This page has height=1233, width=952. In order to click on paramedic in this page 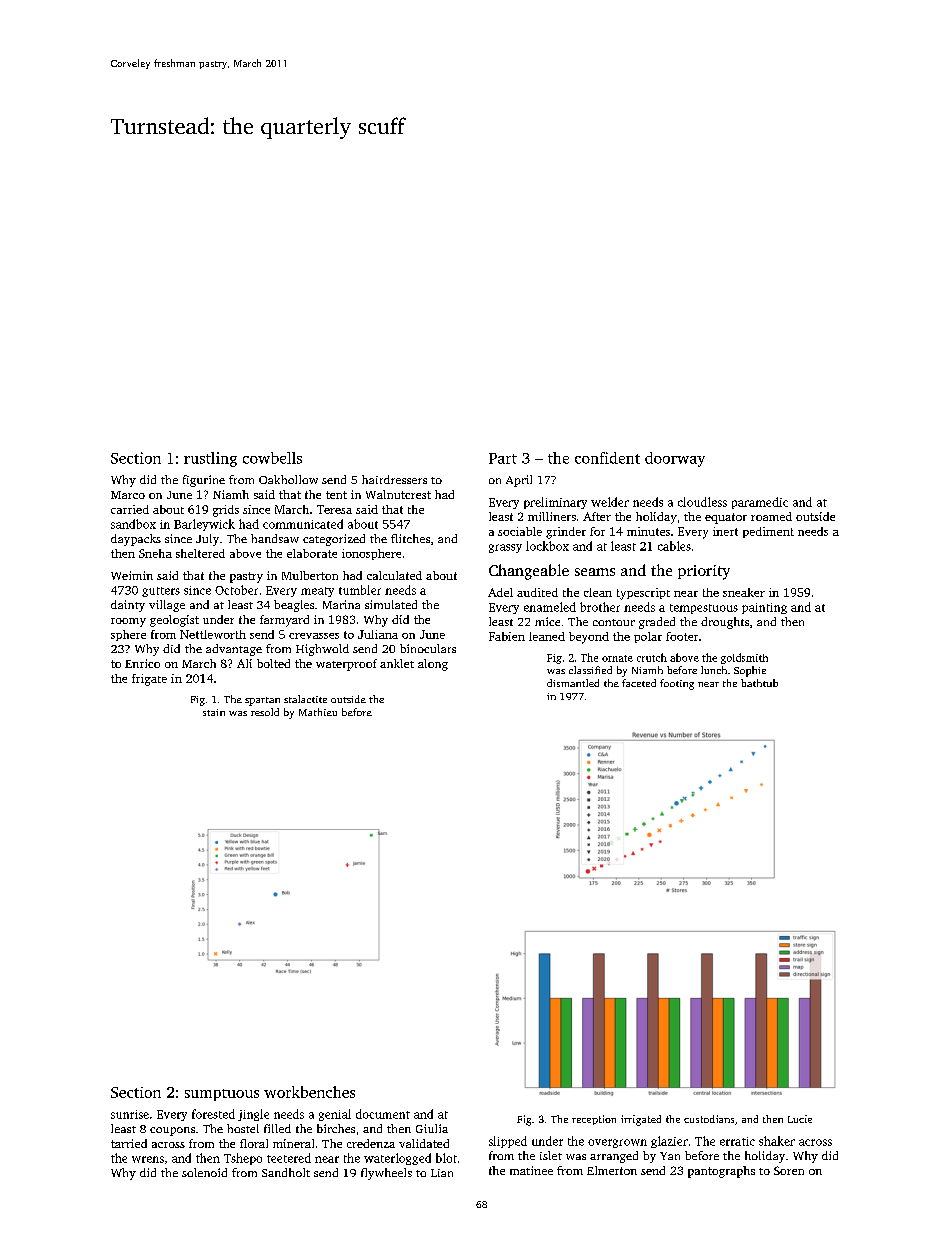, I will do `click(760, 503)`.
